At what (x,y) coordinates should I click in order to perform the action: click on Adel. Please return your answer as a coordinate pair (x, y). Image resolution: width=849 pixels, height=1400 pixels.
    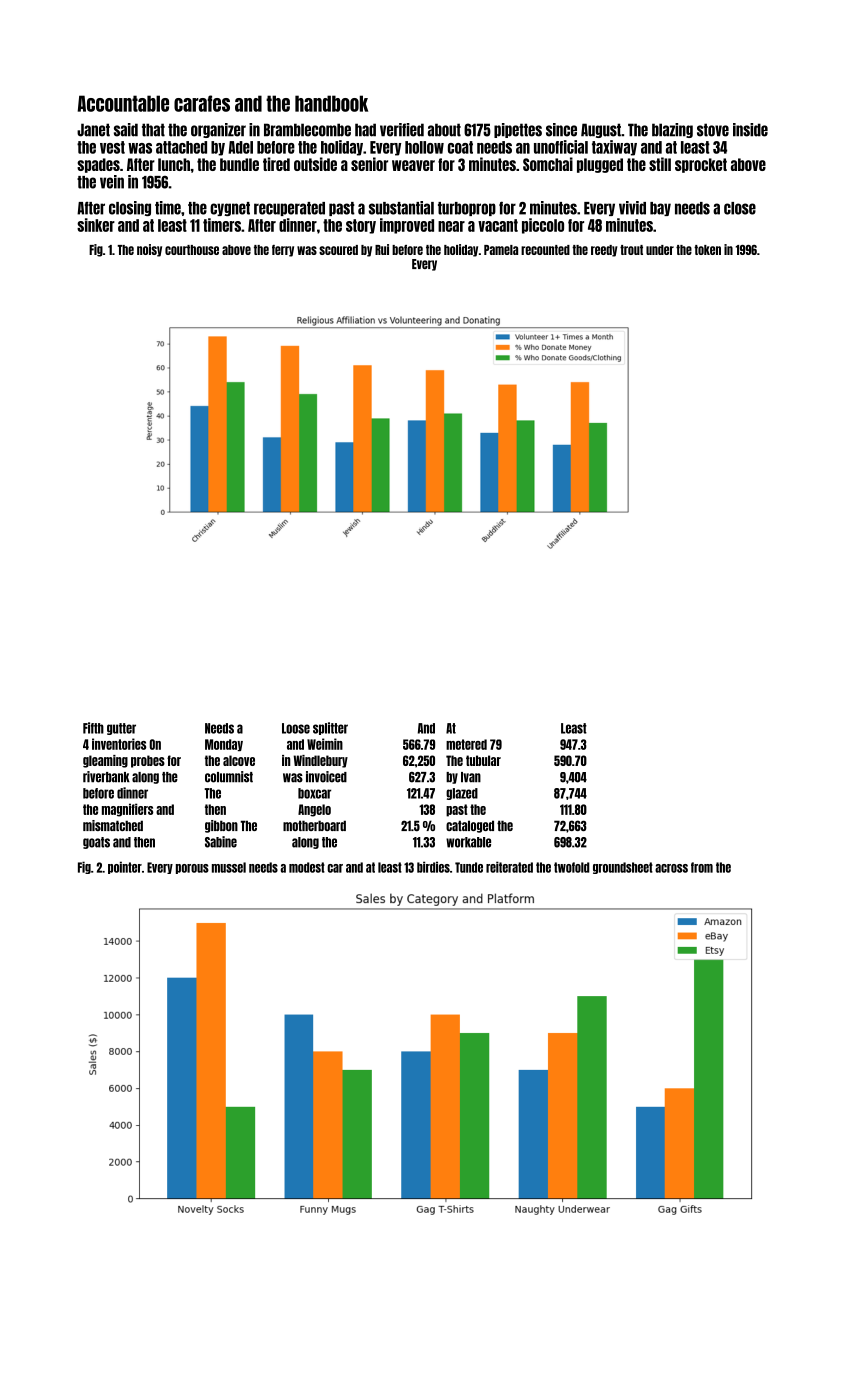
    Looking at the image, I should click on (240, 147).
